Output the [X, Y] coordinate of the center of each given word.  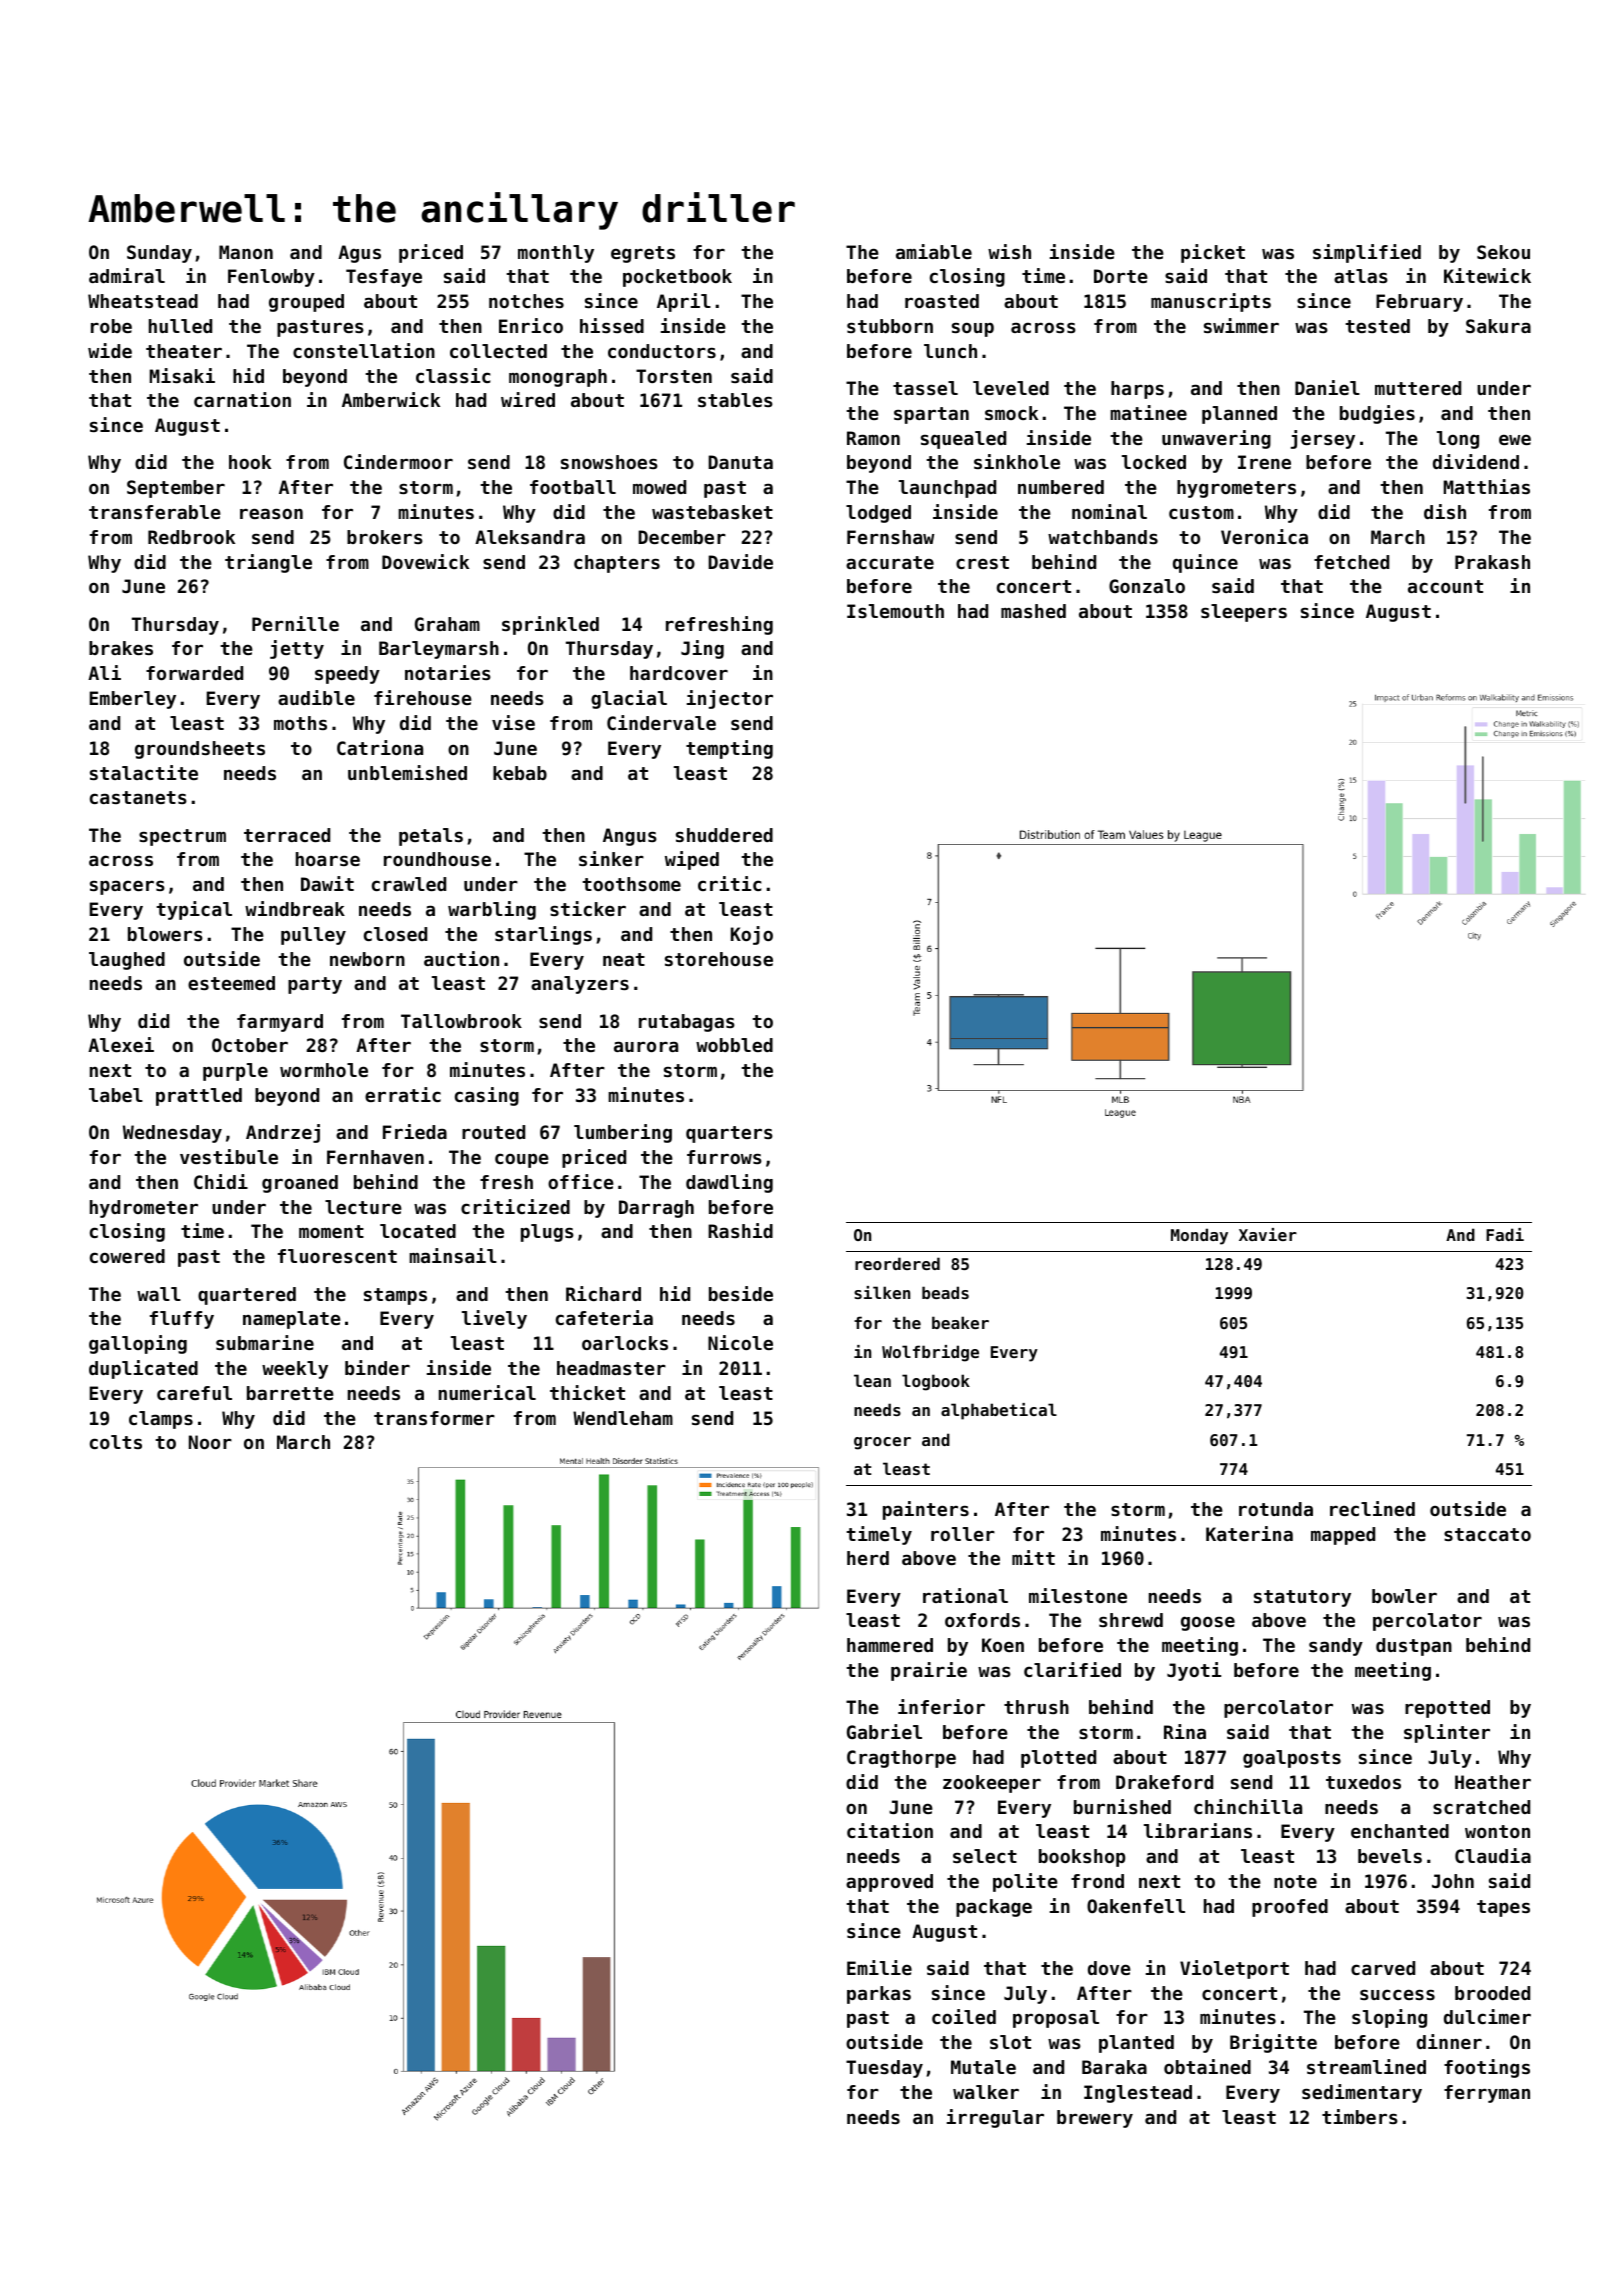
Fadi [1505, 1234]
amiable [934, 251]
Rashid [740, 1230]
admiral [127, 275]
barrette [290, 1393]
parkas [879, 1995]
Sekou [1503, 252]
